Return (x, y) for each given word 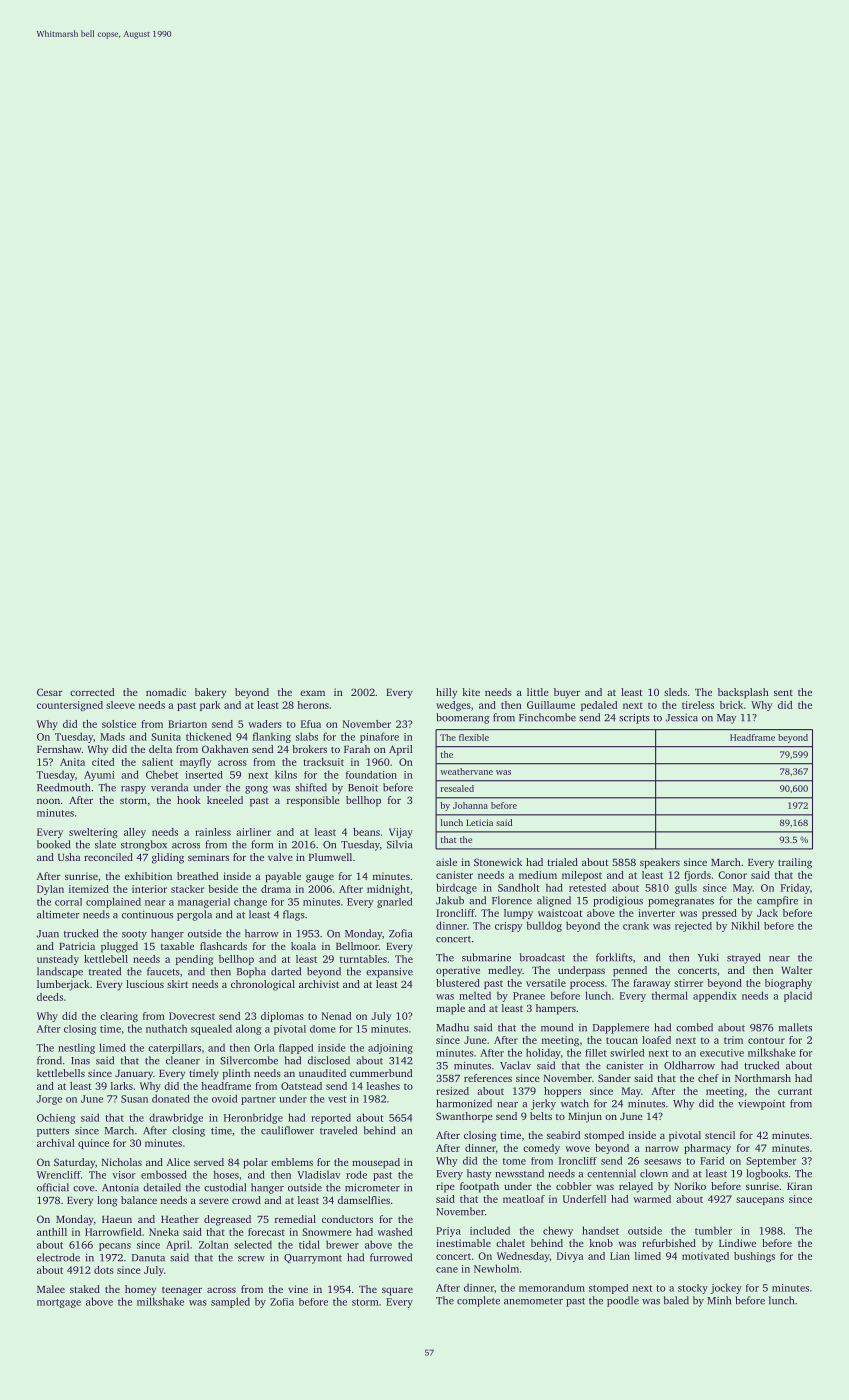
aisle (446, 862)
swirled (627, 1053)
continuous (147, 915)
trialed (562, 862)
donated (171, 1098)
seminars (208, 857)
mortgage (59, 1303)
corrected (92, 692)
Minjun (585, 1117)
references (488, 1078)
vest (337, 1099)
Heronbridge (253, 1118)
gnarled (394, 903)
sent (783, 693)
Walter (797, 970)
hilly (446, 693)
